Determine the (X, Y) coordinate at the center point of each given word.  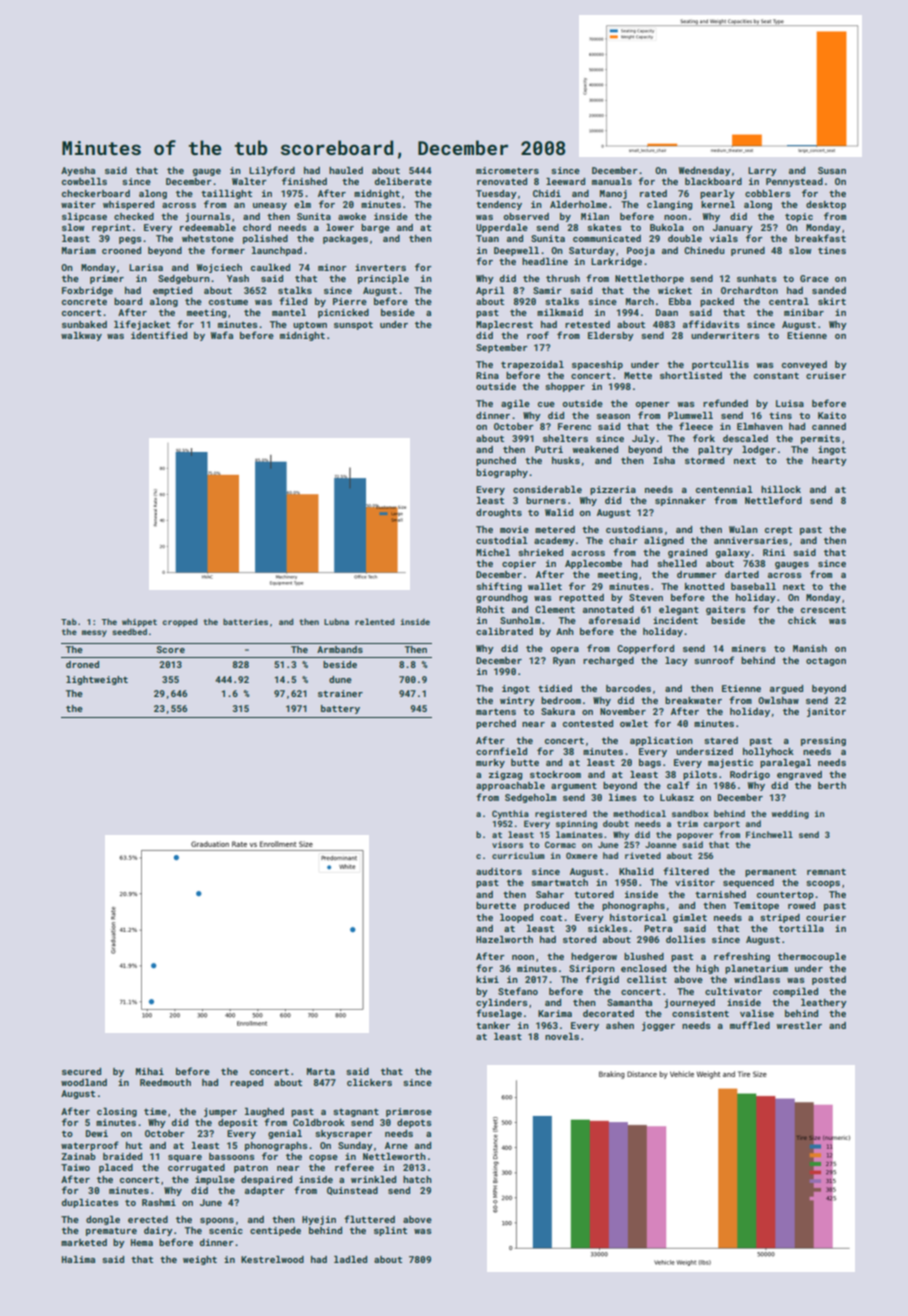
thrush (563, 278)
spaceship (597, 365)
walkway (81, 336)
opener (653, 405)
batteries (245, 621)
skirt (832, 301)
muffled (750, 1025)
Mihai (150, 1071)
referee (354, 1167)
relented (374, 621)
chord (257, 227)
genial (285, 1134)
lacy (676, 661)
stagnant (356, 1112)
